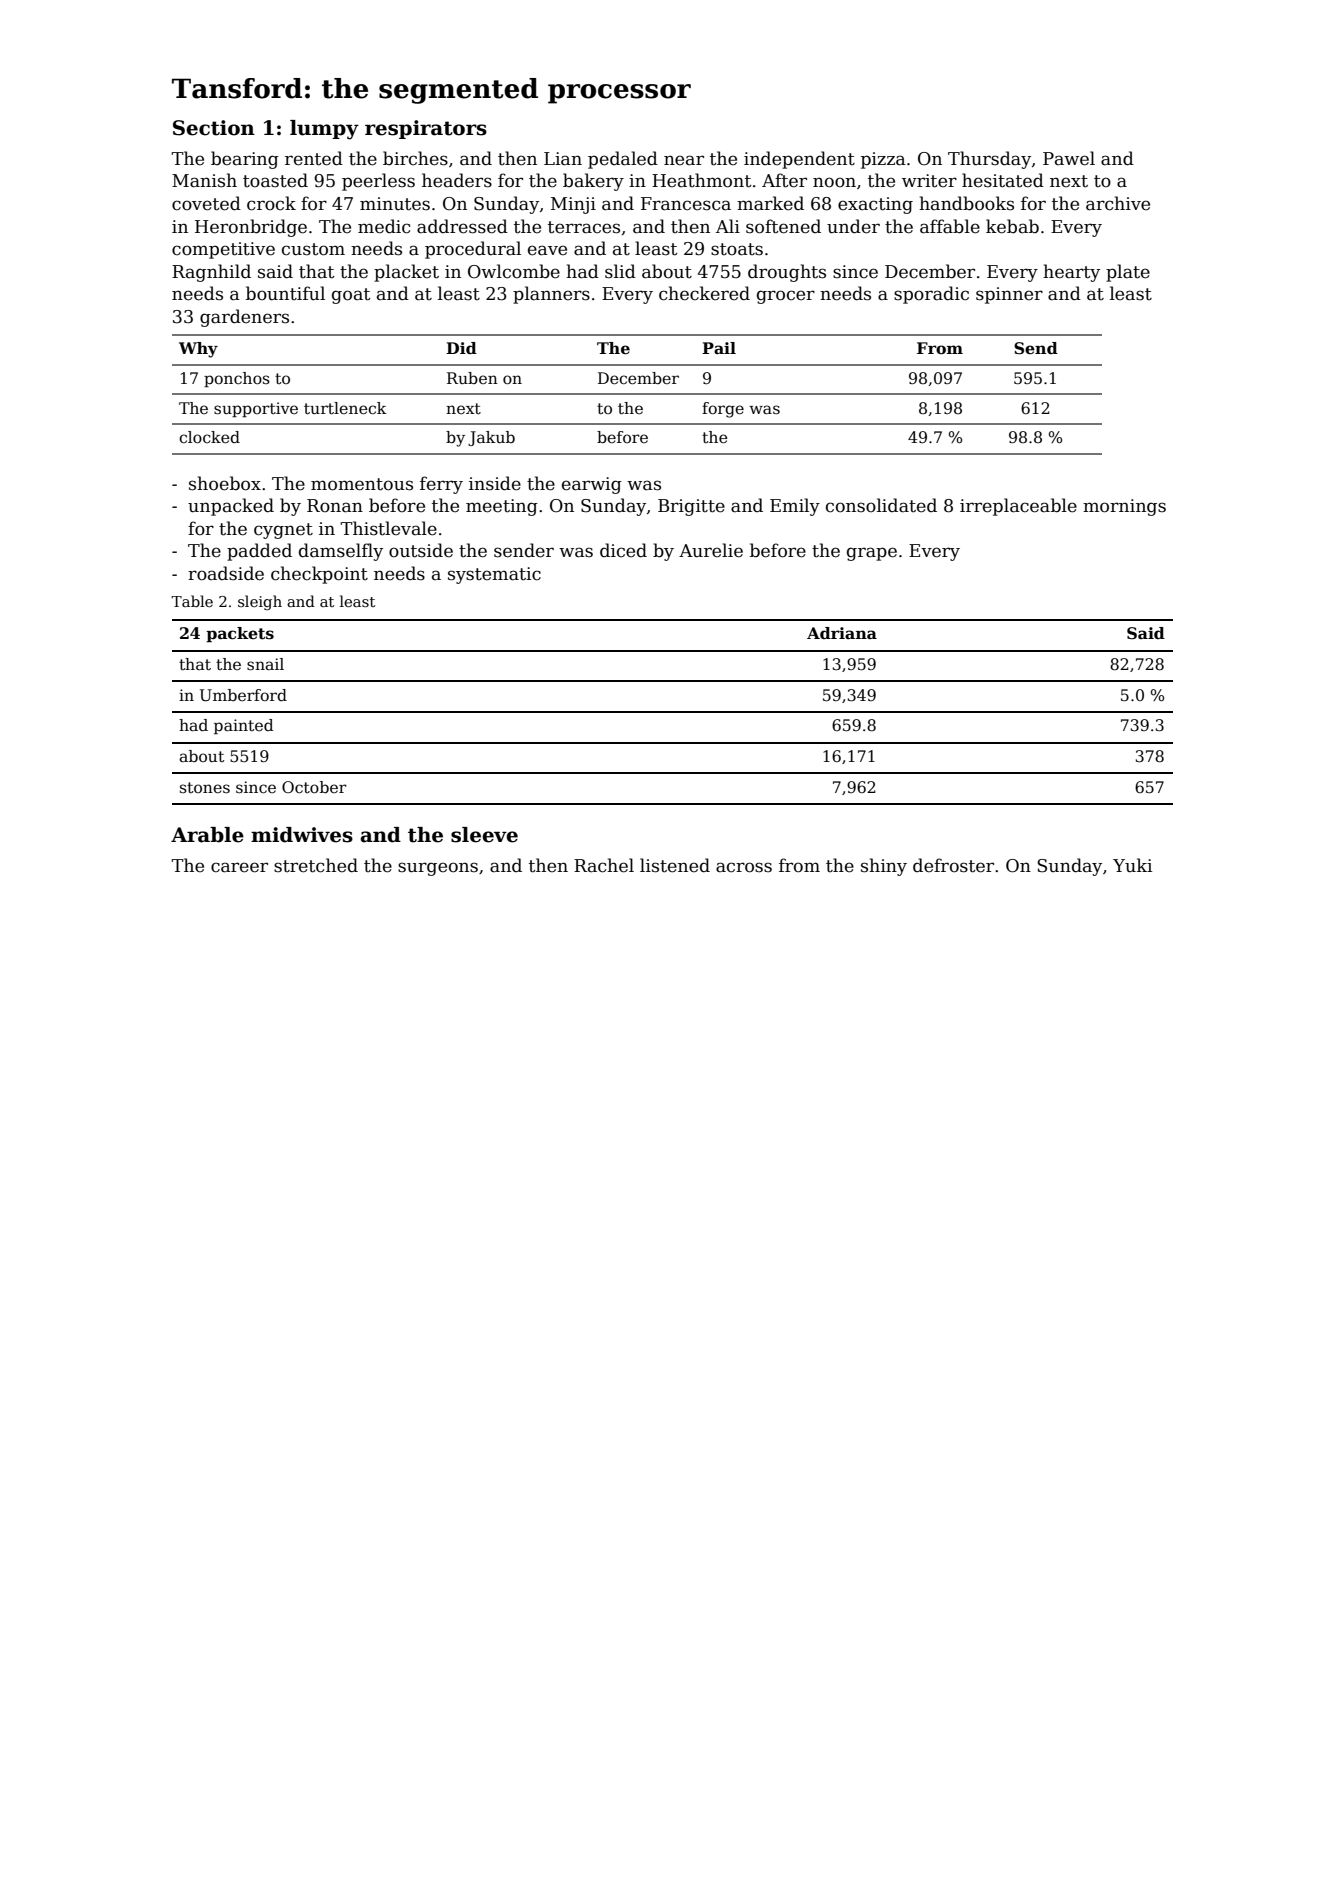  Describe the element at coordinates (244, 726) in the page. I see `painted` at that location.
